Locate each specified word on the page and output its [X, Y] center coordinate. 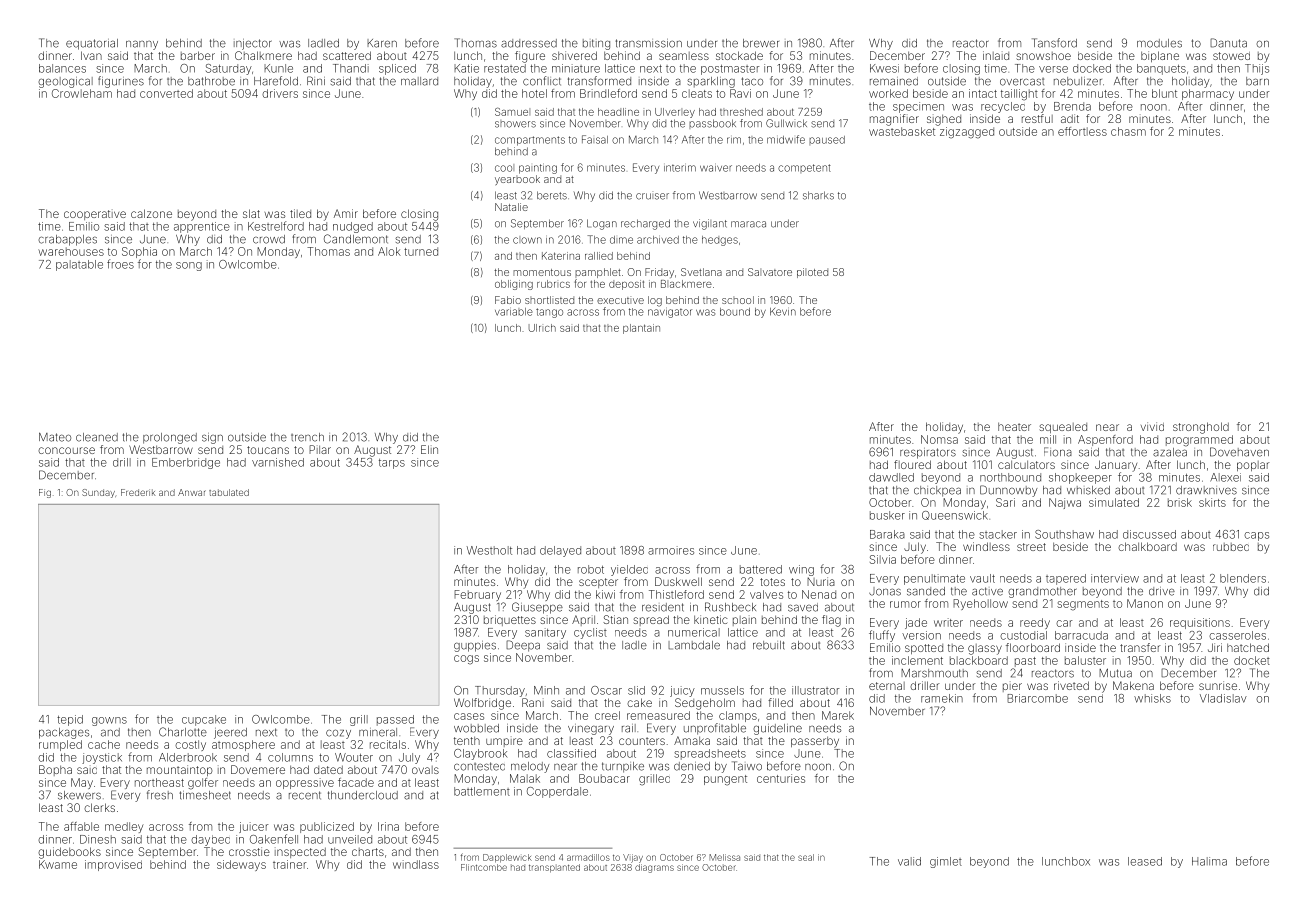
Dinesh [98, 839]
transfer [1140, 647]
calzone [151, 213]
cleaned [97, 437]
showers [515, 124]
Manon [1145, 603]
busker [887, 515]
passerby [815, 742]
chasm [1128, 131]
